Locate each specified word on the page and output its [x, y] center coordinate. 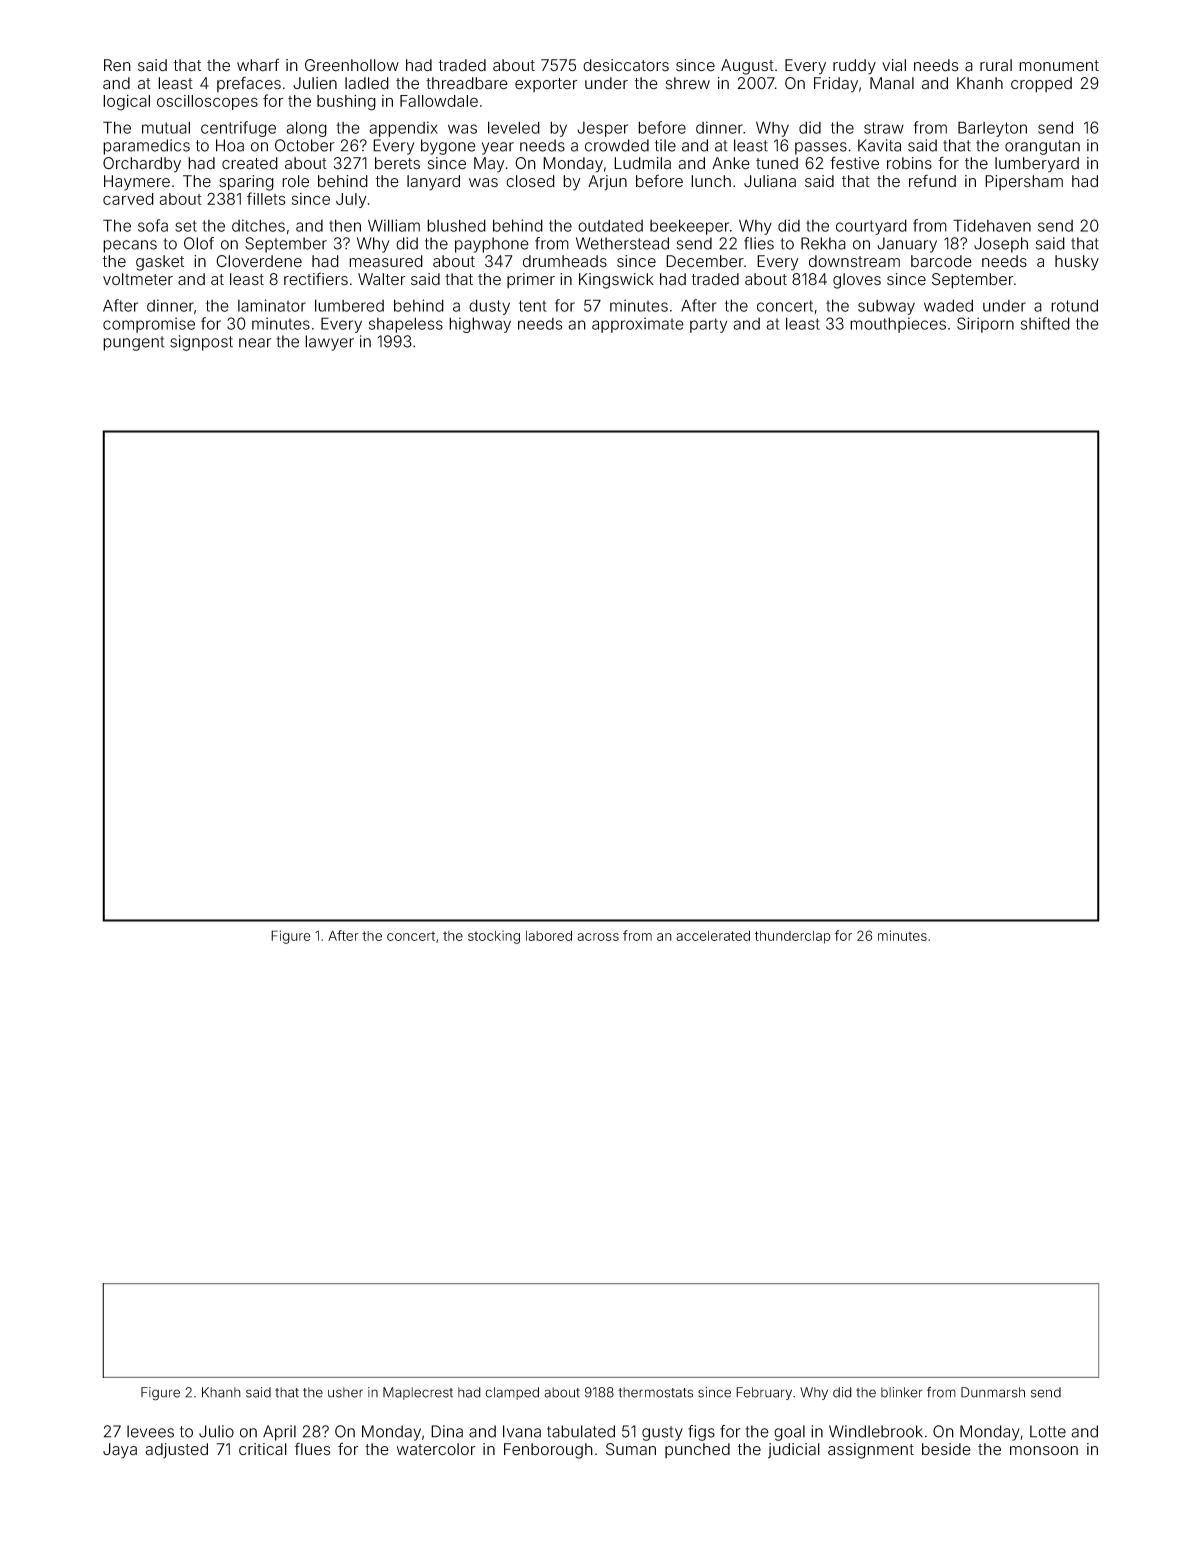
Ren [117, 65]
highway [480, 325]
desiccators [626, 65]
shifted [1045, 323]
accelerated [713, 935]
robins [909, 163]
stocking [494, 937]
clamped [512, 1393]
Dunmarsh [993, 1392]
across [598, 937]
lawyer [329, 343]
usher [345, 1392]
